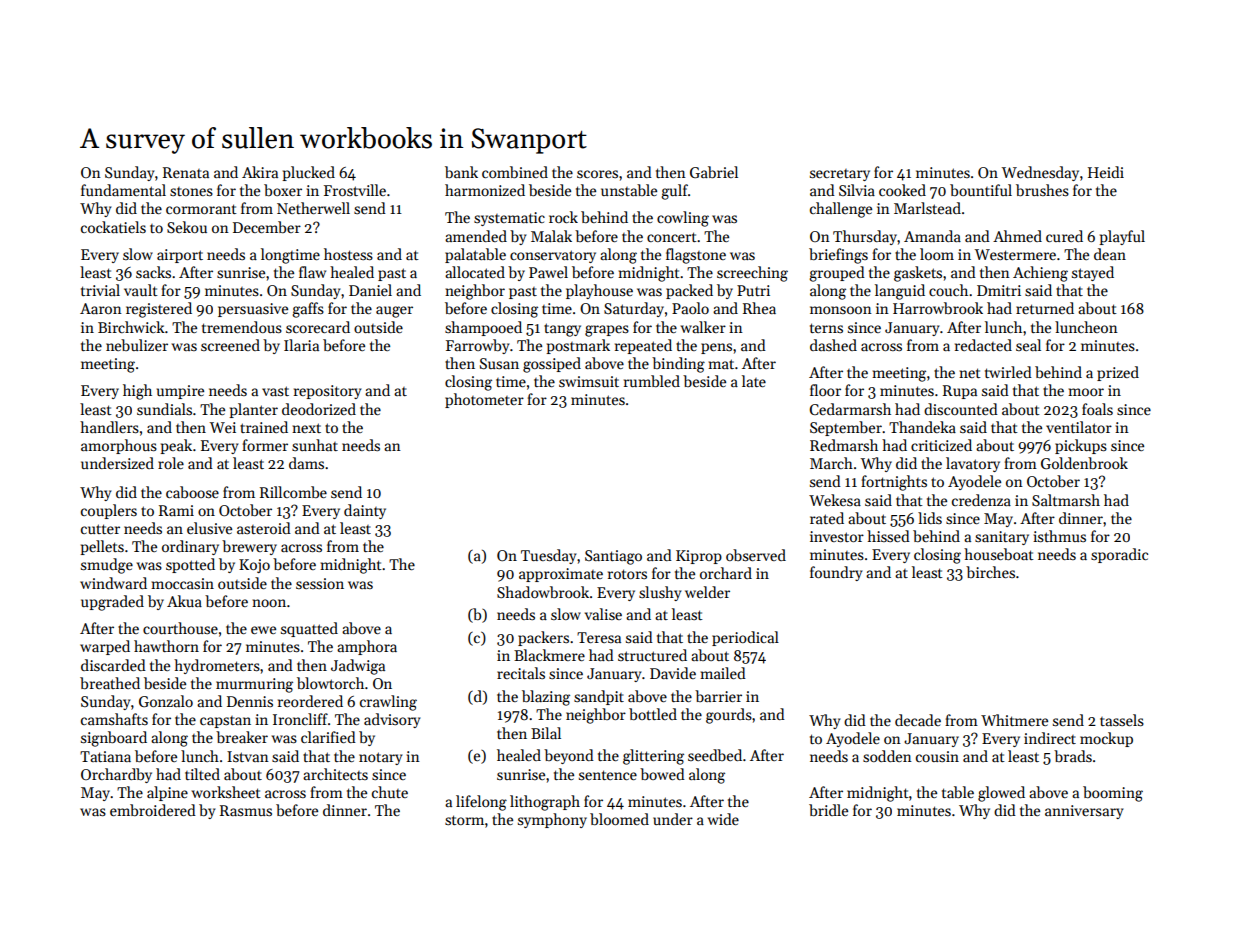 The height and width of the page is (952, 1233). What do you see at coordinates (509, 219) in the page?
I see `systematic` at bounding box center [509, 219].
